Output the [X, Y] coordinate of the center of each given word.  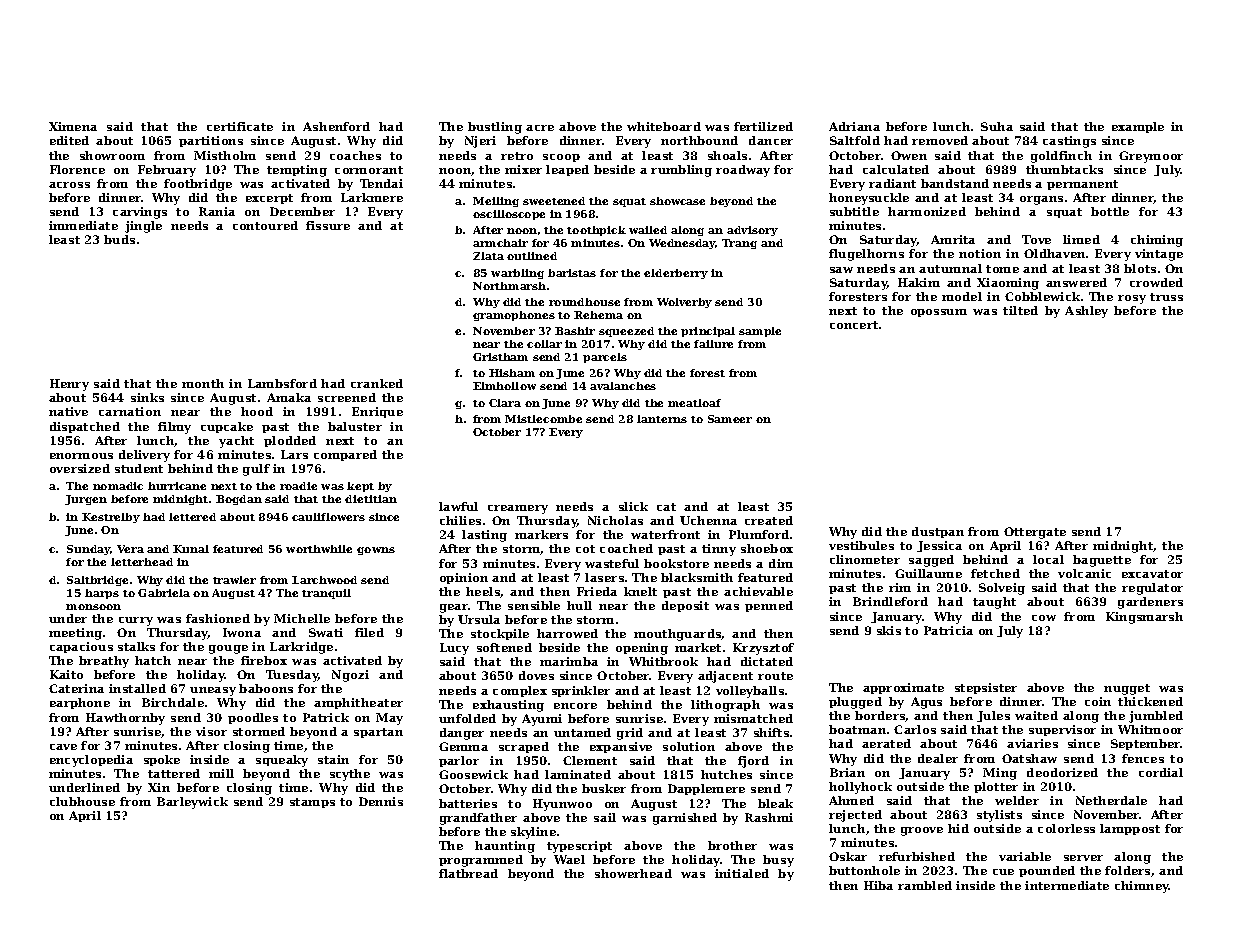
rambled [925, 885]
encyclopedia [91, 761]
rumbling [681, 171]
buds [119, 239]
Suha [997, 126]
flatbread [468, 873]
